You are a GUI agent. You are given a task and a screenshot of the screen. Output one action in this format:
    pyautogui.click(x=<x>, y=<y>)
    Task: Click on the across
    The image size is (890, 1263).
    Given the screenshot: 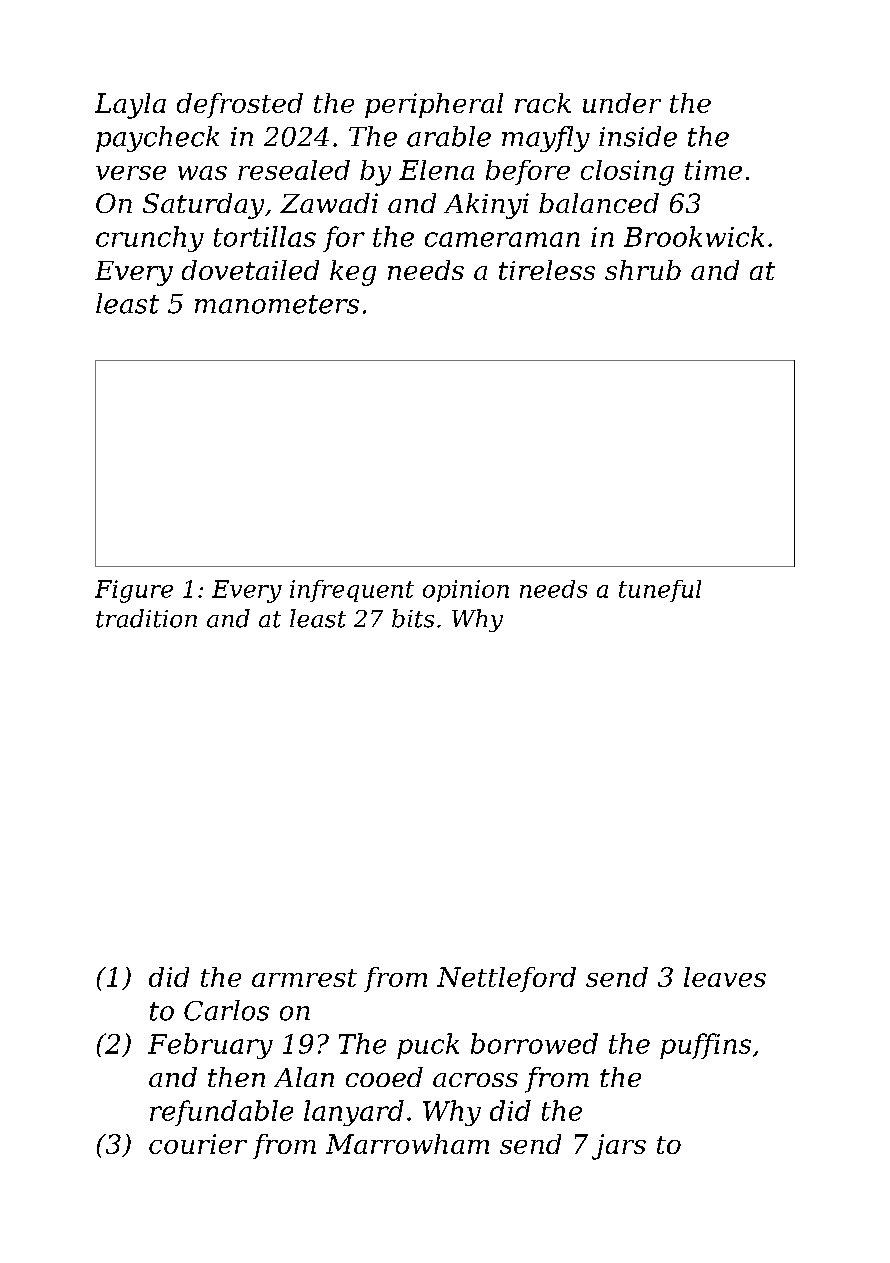 What is the action you would take?
    pyautogui.click(x=475, y=1080)
